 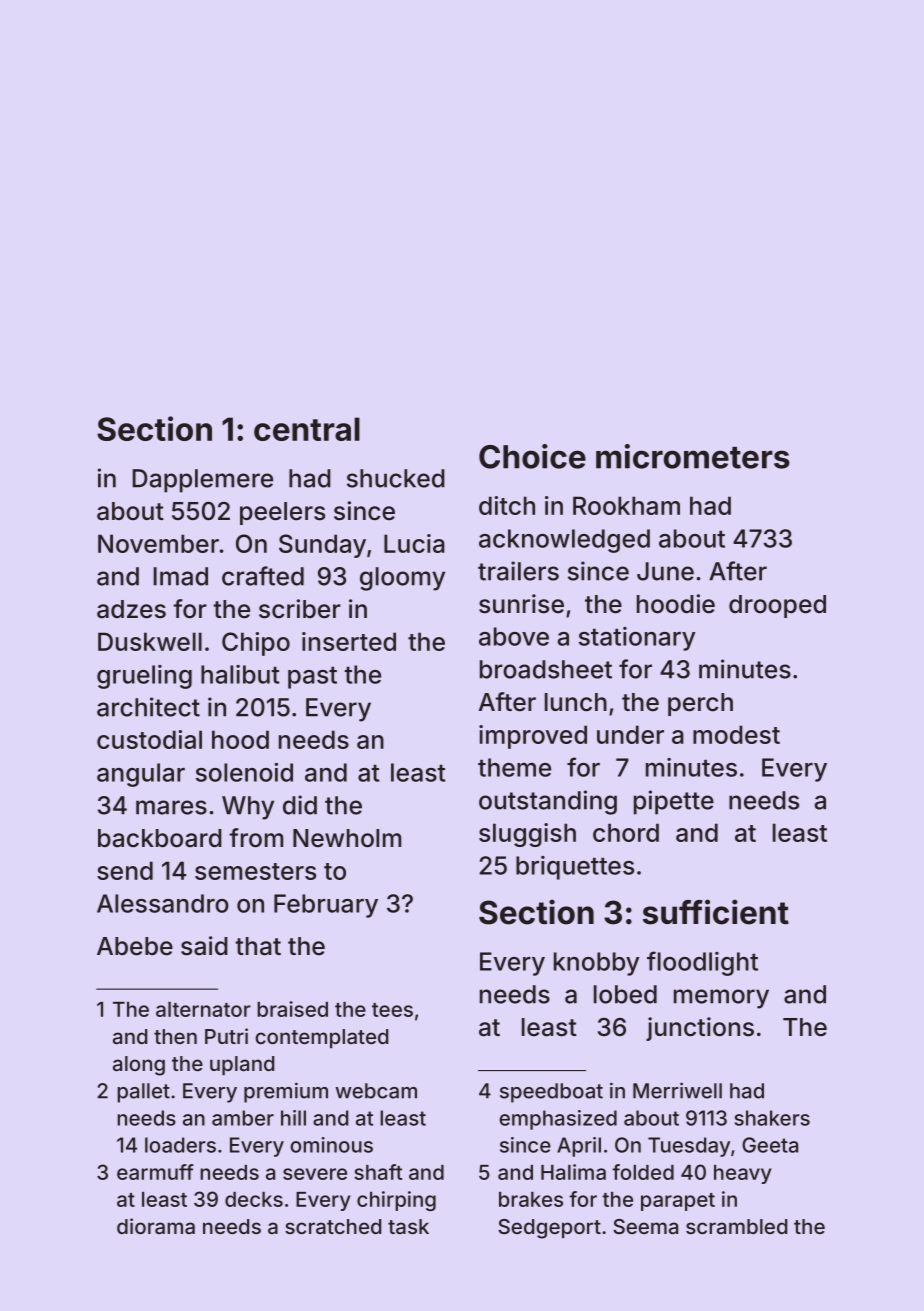 What do you see at coordinates (202, 481) in the document?
I see `Dapplemere` at bounding box center [202, 481].
